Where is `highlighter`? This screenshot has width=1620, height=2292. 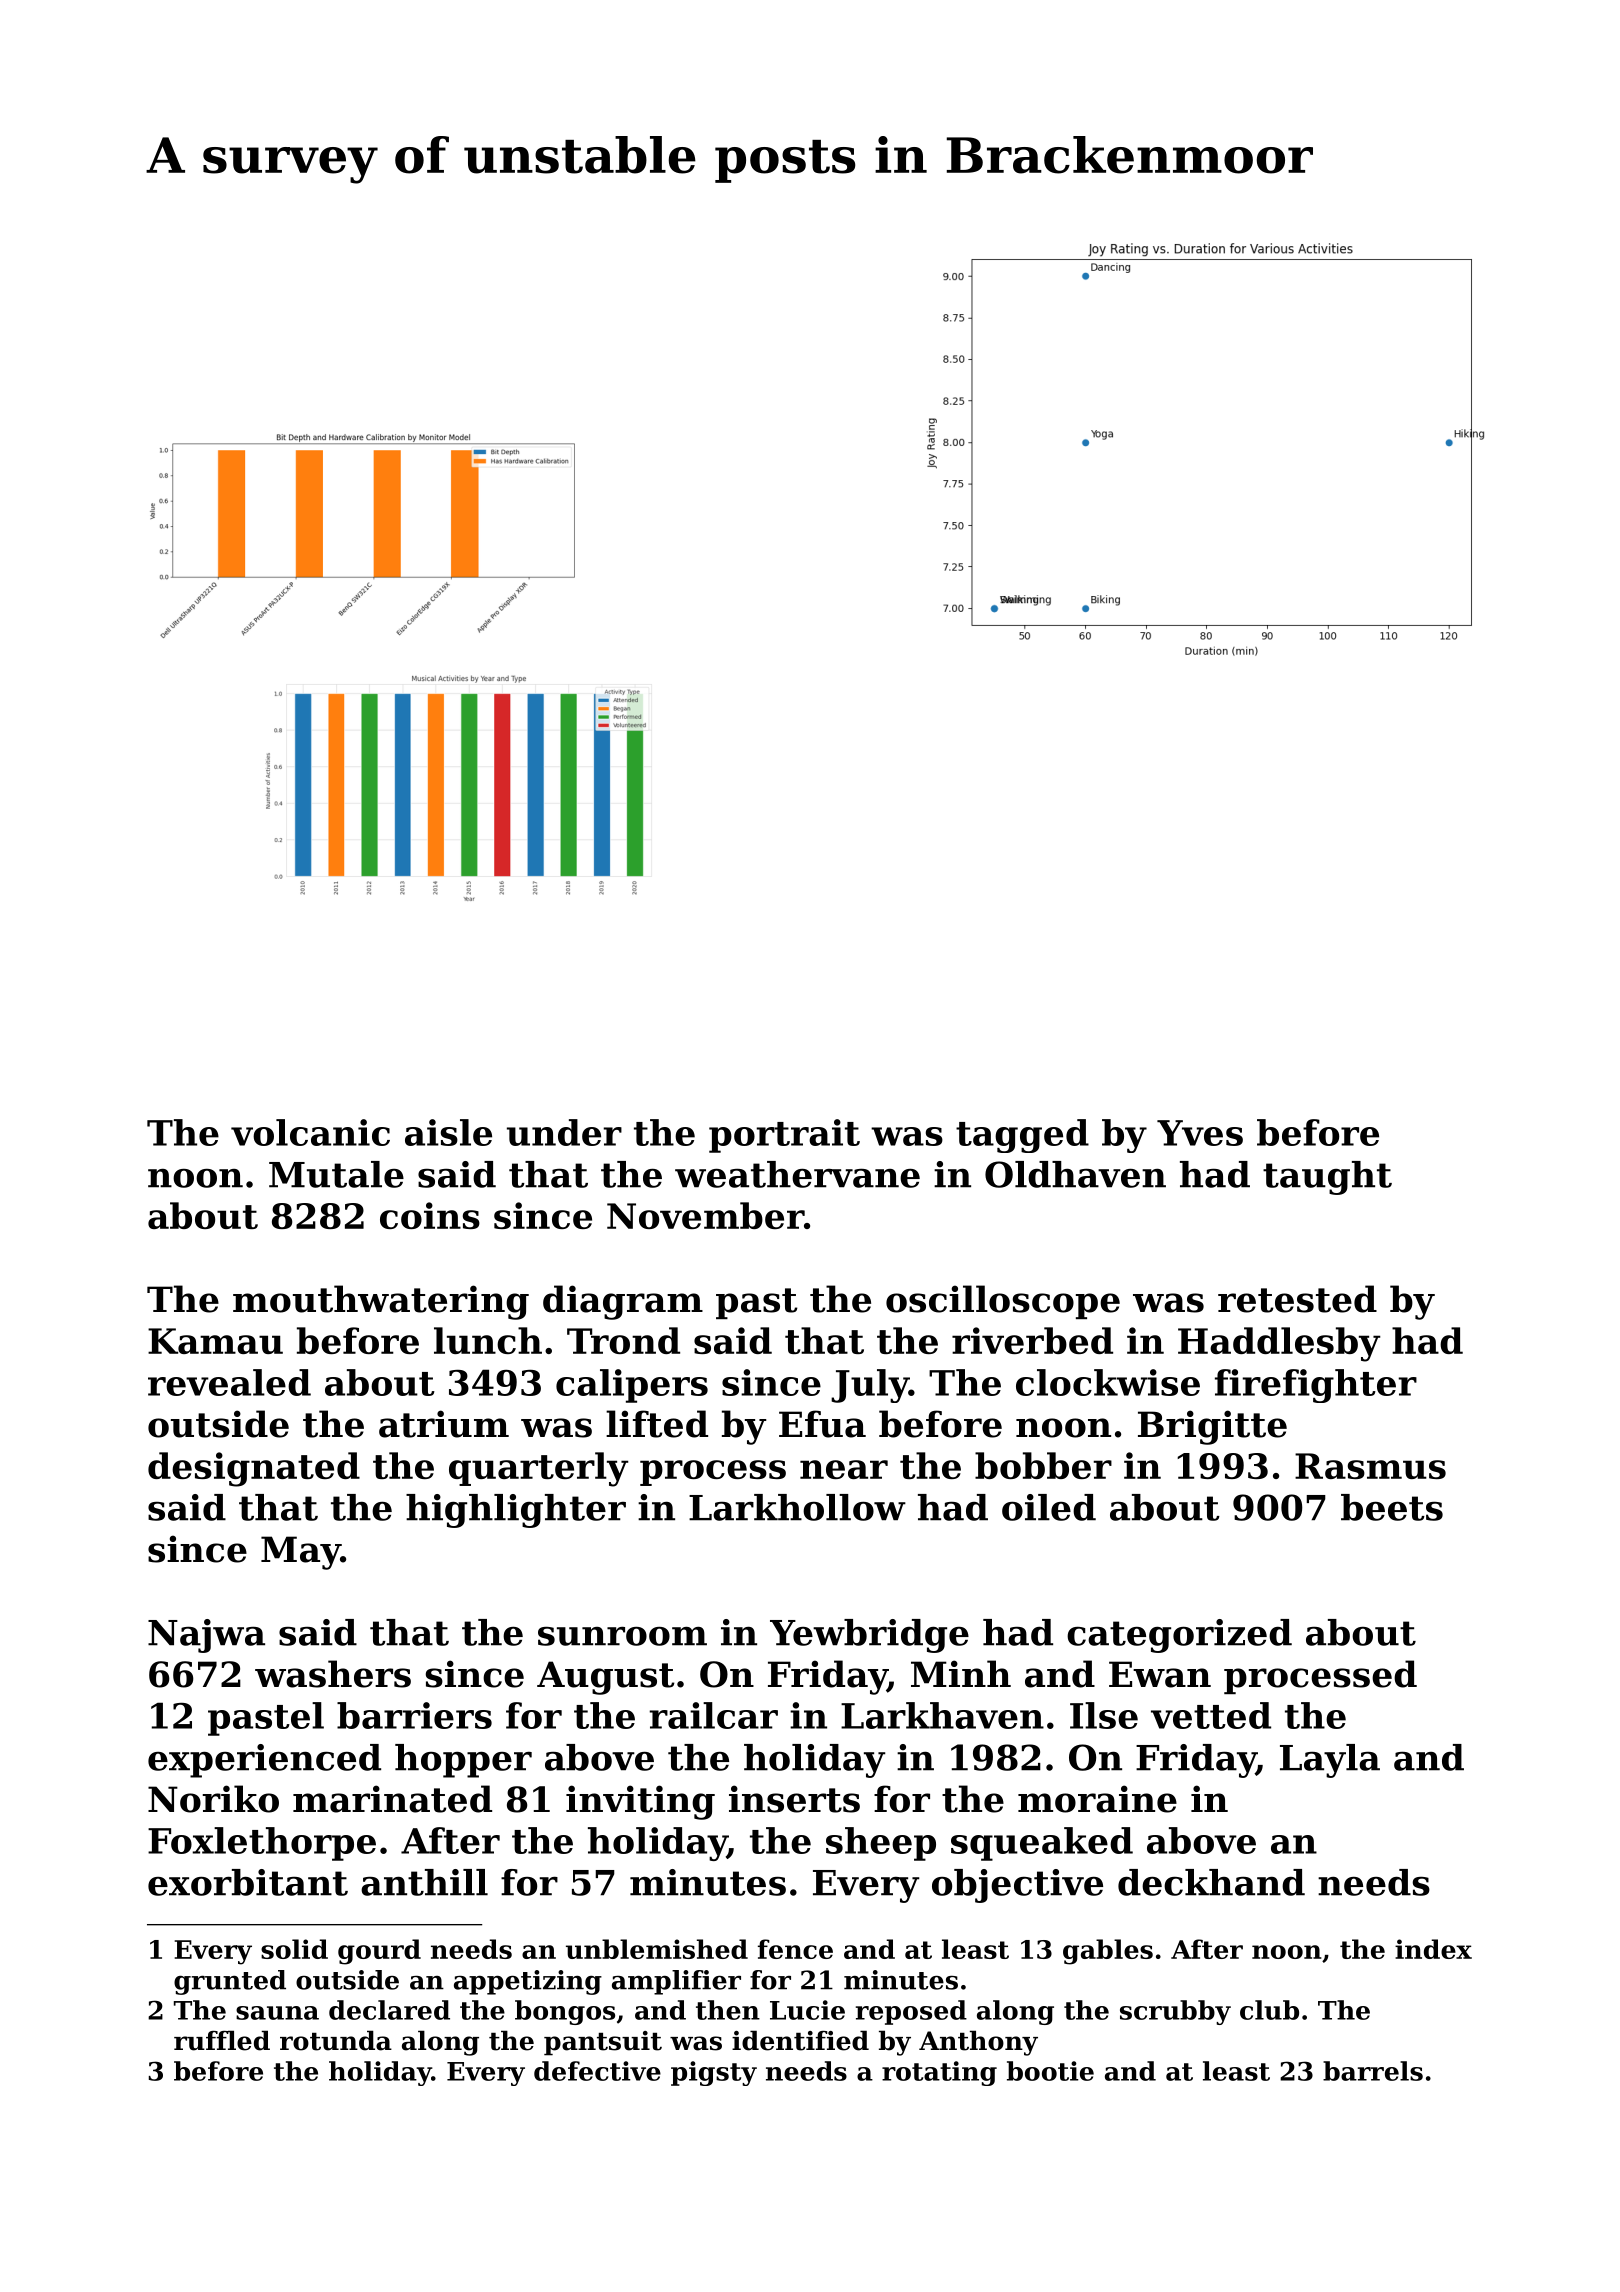 highlighter is located at coordinates (516, 1511).
